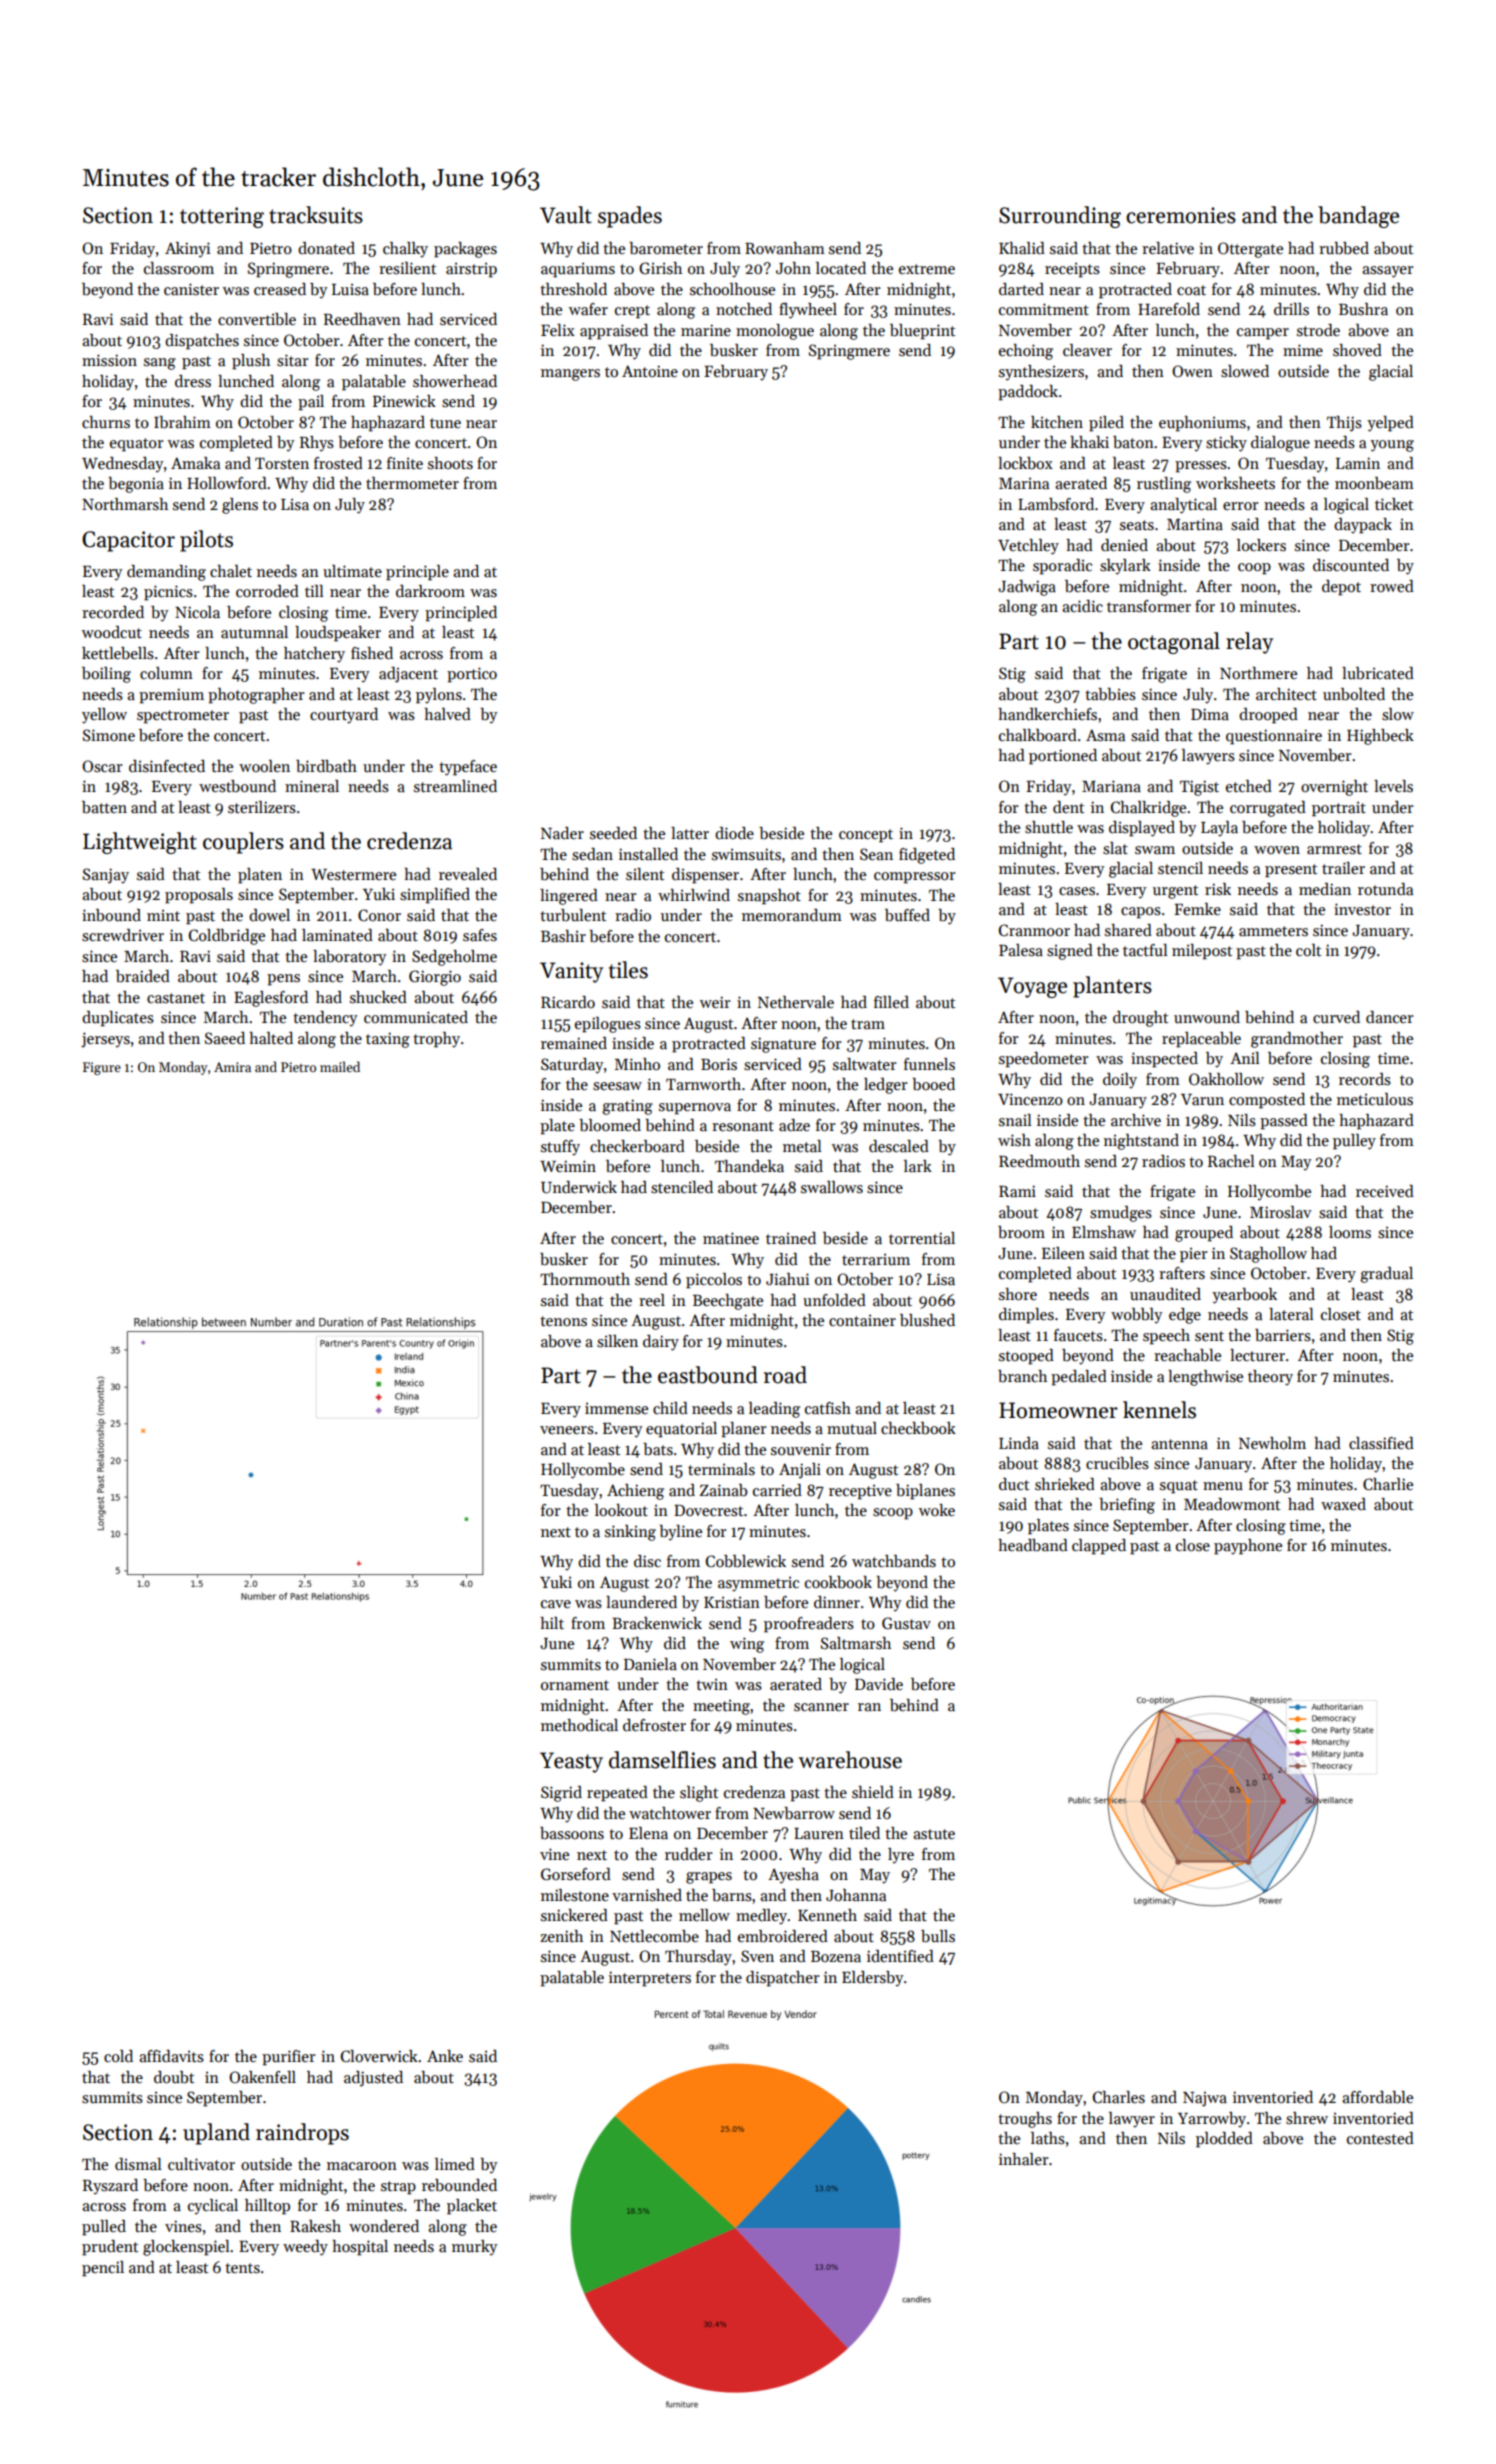  I want to click on woodcut, so click(112, 632).
